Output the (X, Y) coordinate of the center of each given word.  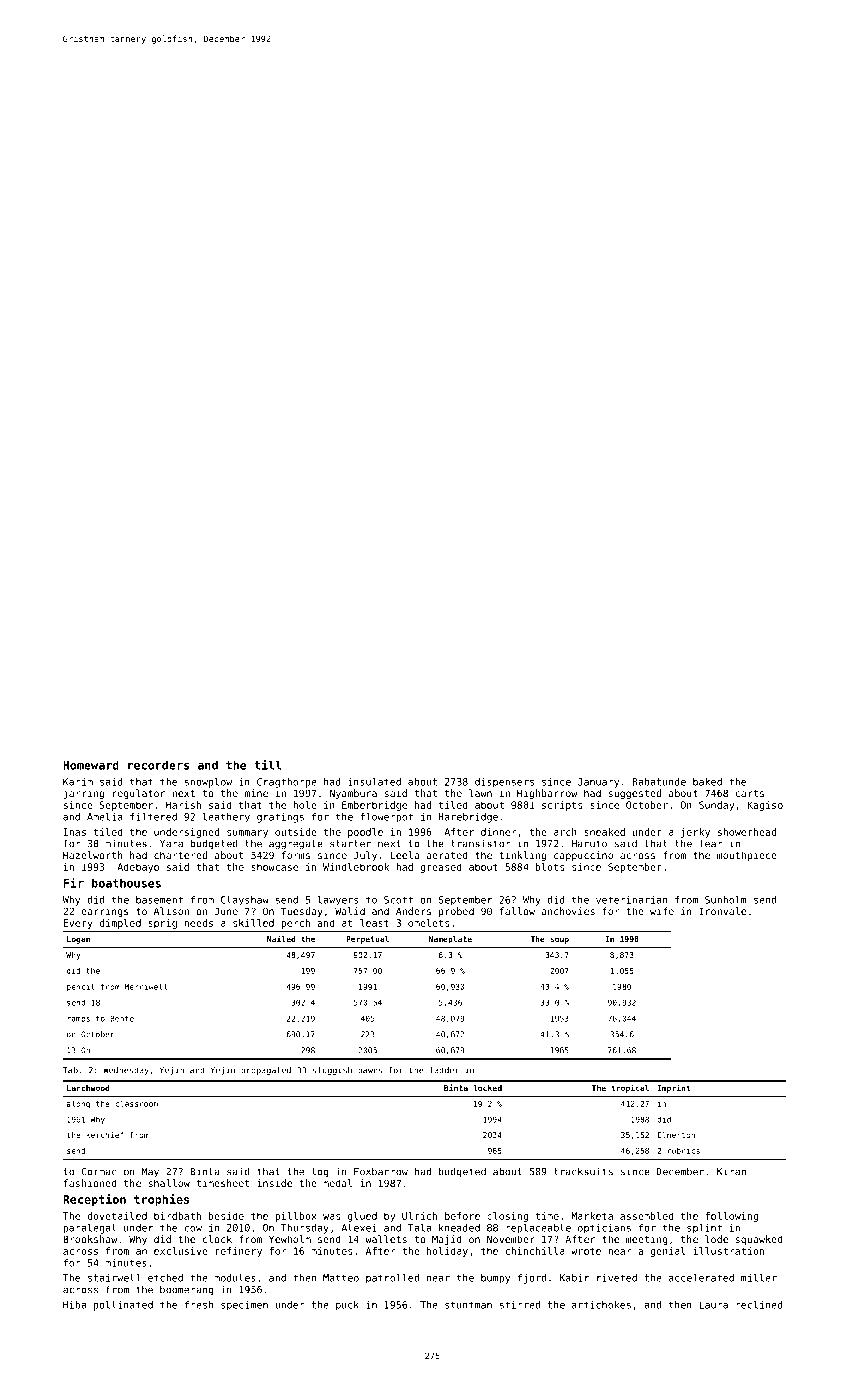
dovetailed (117, 1216)
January (598, 783)
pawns (370, 1071)
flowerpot (386, 818)
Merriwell (146, 986)
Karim (78, 782)
